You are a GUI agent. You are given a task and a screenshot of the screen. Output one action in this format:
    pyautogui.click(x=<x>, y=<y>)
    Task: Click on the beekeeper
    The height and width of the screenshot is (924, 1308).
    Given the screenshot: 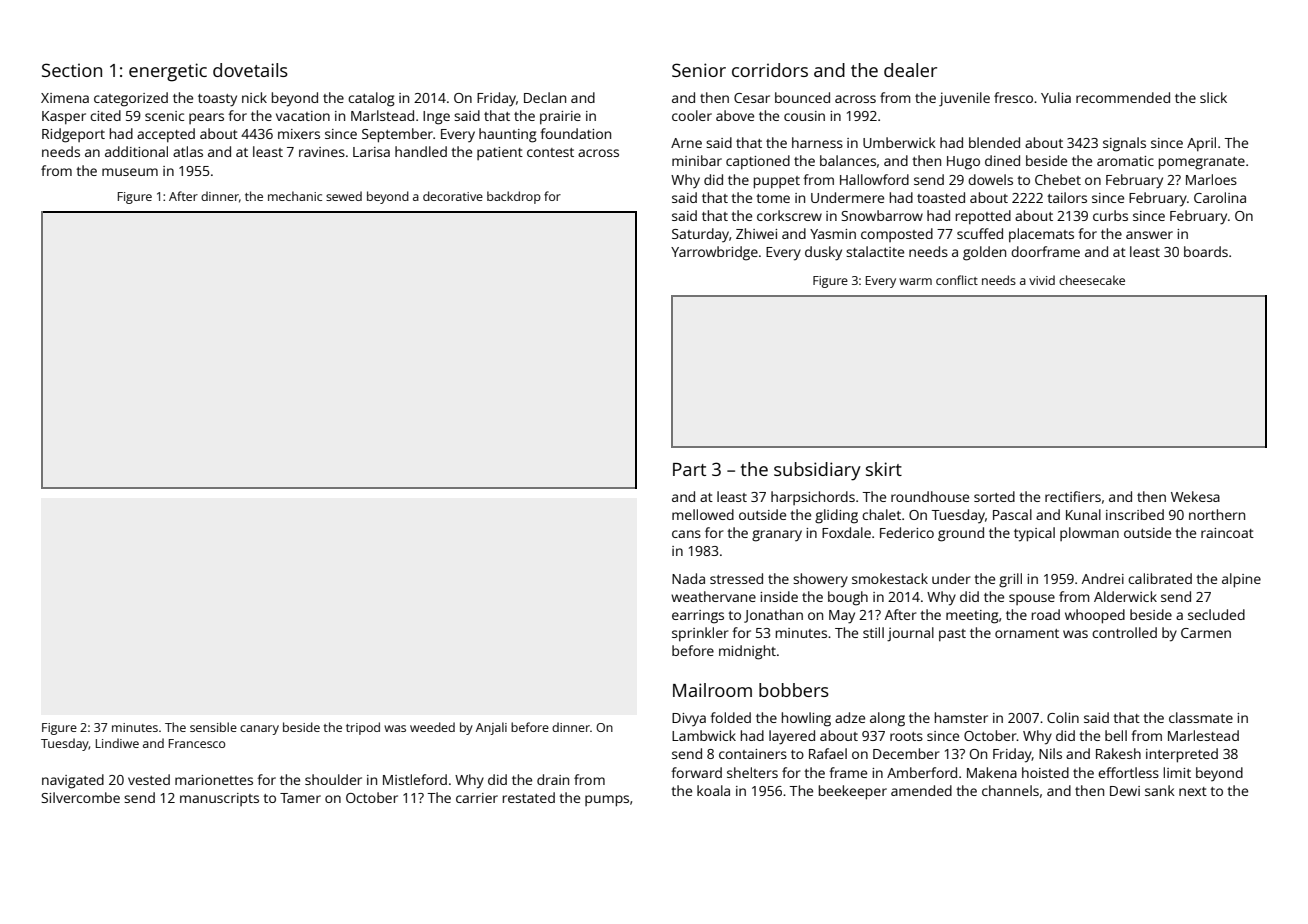 What is the action you would take?
    pyautogui.click(x=853, y=792)
